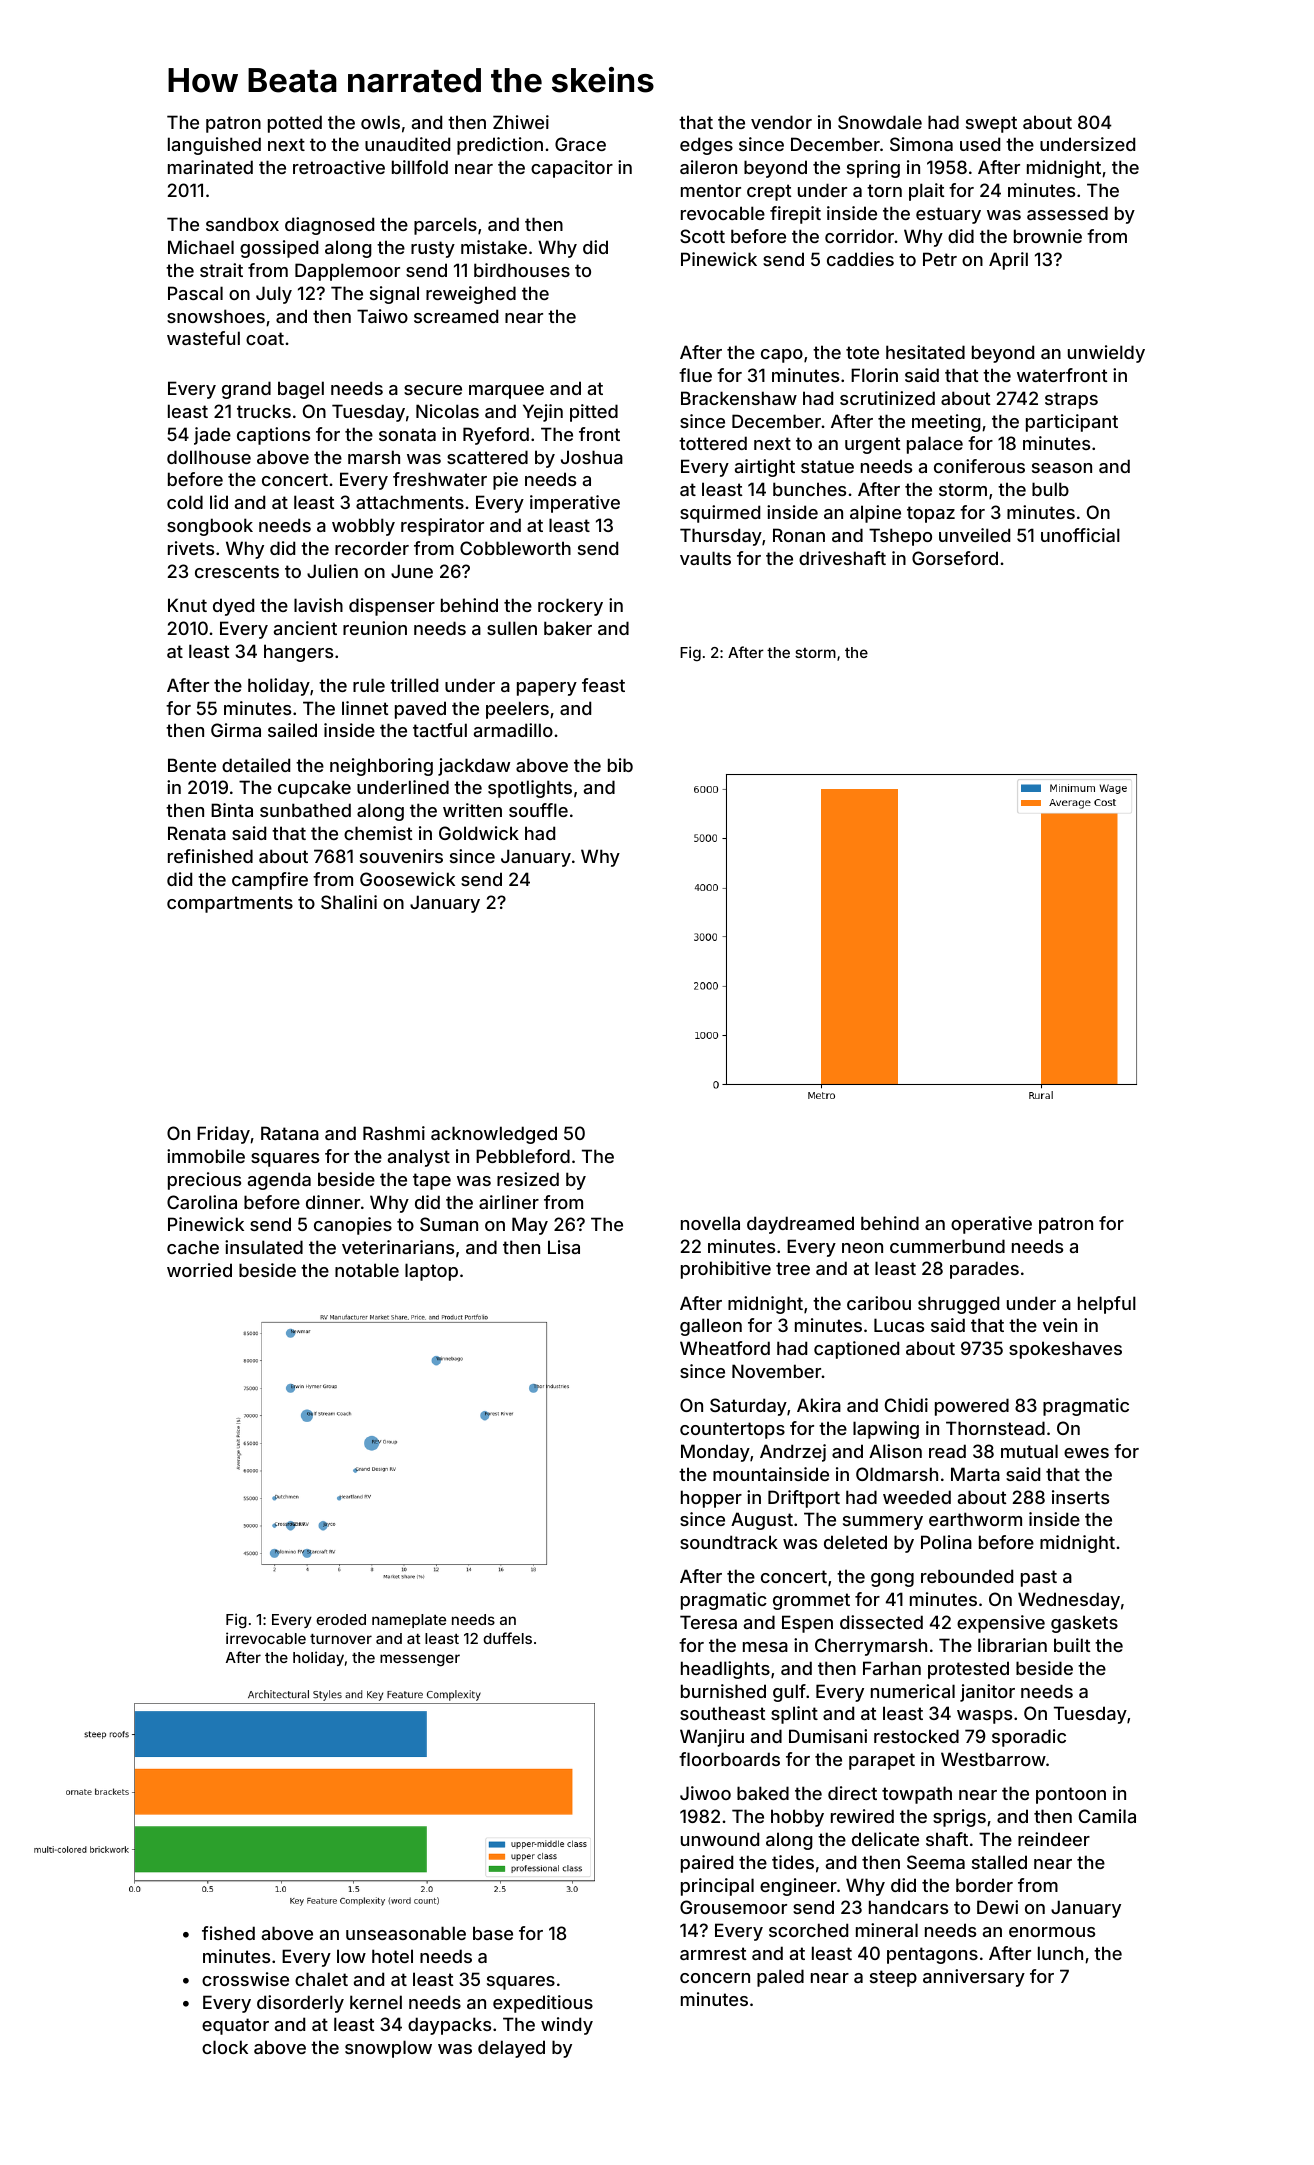  Describe the element at coordinates (881, 1622) in the screenshot. I see `dissected` at that location.
